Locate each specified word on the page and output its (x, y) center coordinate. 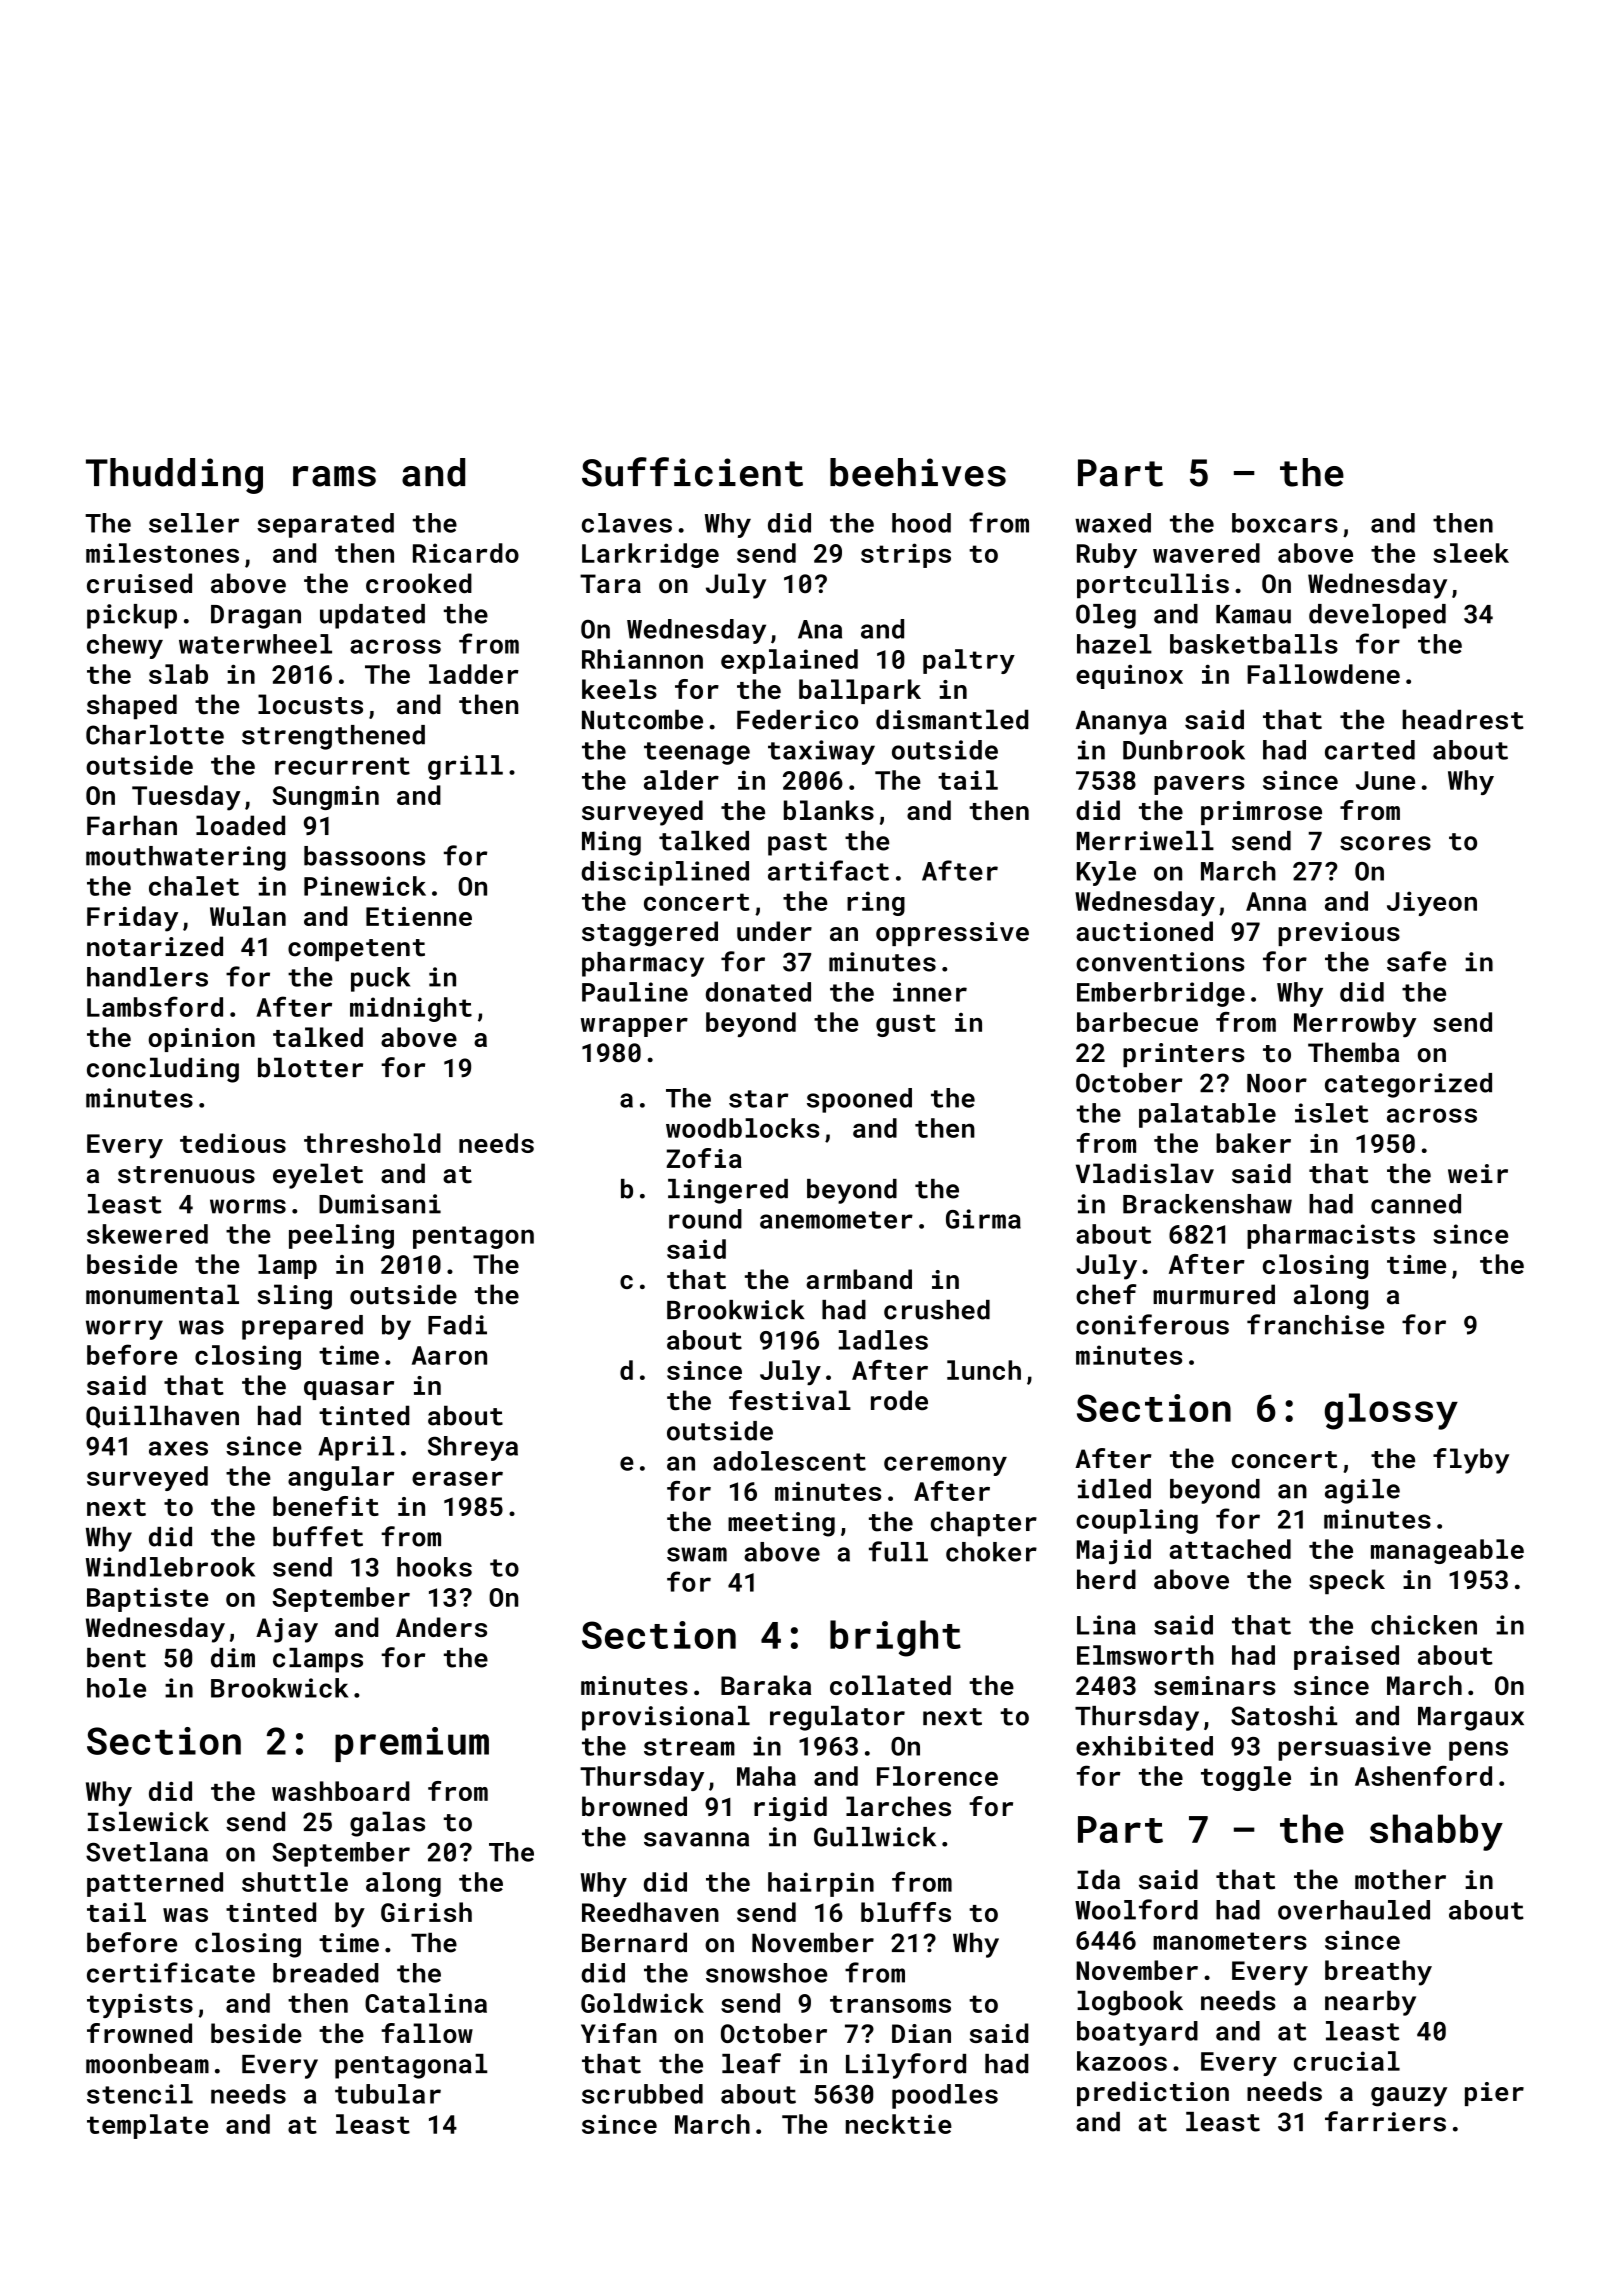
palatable (1207, 1115)
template (147, 2126)
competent (356, 950)
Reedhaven (650, 1912)
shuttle (295, 1882)
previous (1339, 934)
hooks (434, 1567)
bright (895, 1638)
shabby (1436, 1832)
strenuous (186, 1175)
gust (906, 1025)
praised (1346, 1657)
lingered (728, 1191)
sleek (1471, 553)
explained (789, 661)
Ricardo (466, 553)
